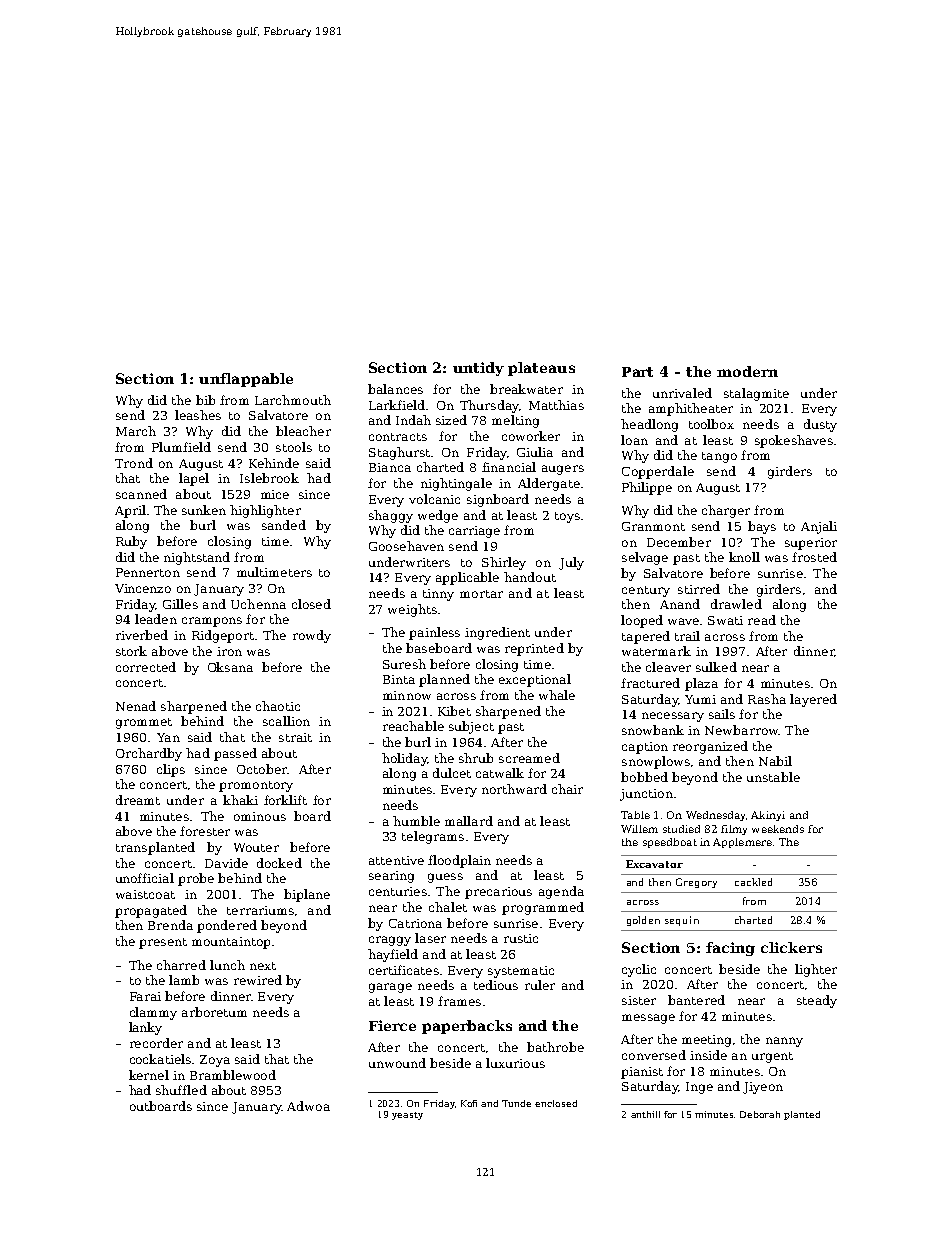 The height and width of the image is (1233, 952). I want to click on screamed, so click(529, 758).
